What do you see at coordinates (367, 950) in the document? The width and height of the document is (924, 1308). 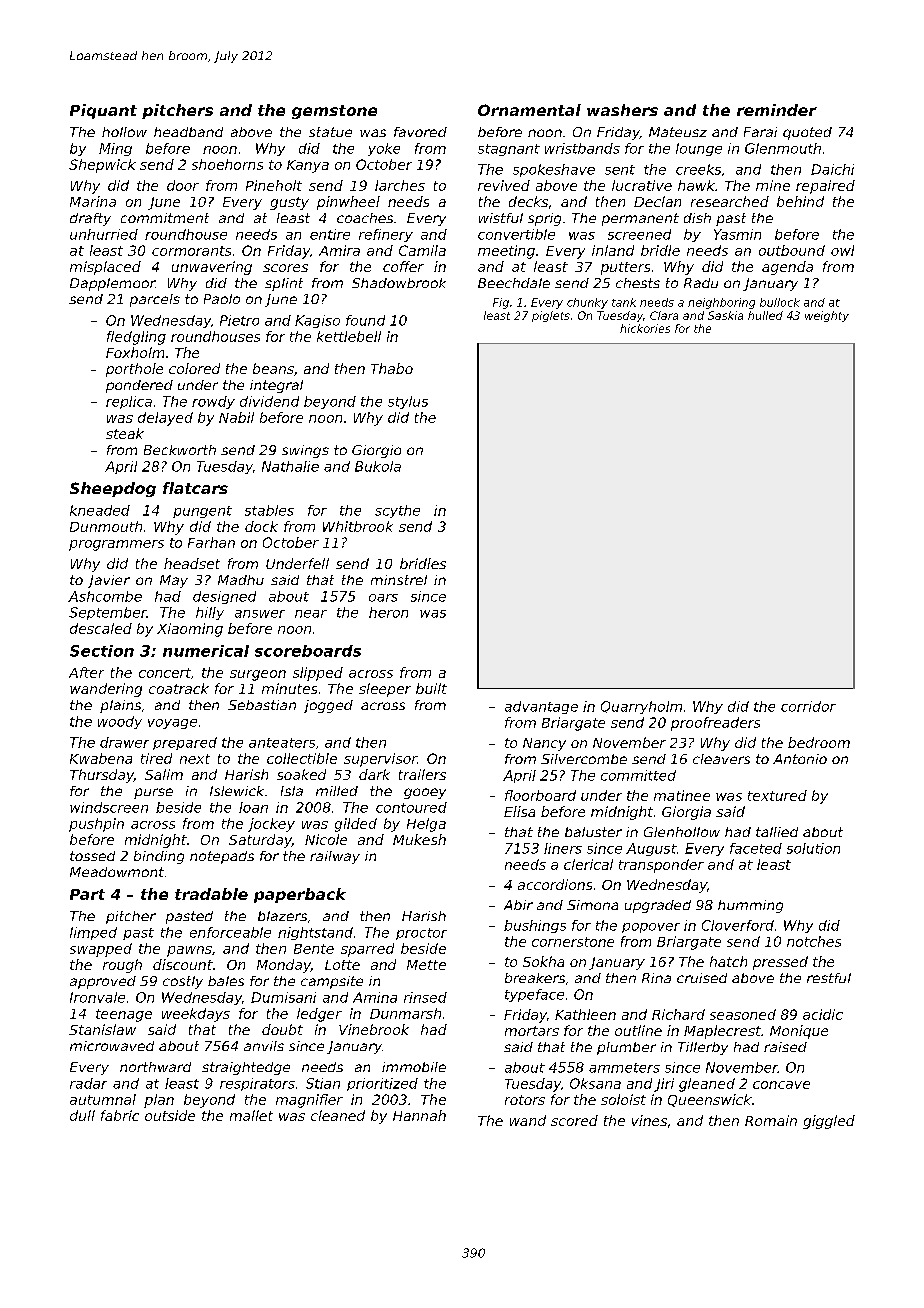 I see `sparred` at bounding box center [367, 950].
